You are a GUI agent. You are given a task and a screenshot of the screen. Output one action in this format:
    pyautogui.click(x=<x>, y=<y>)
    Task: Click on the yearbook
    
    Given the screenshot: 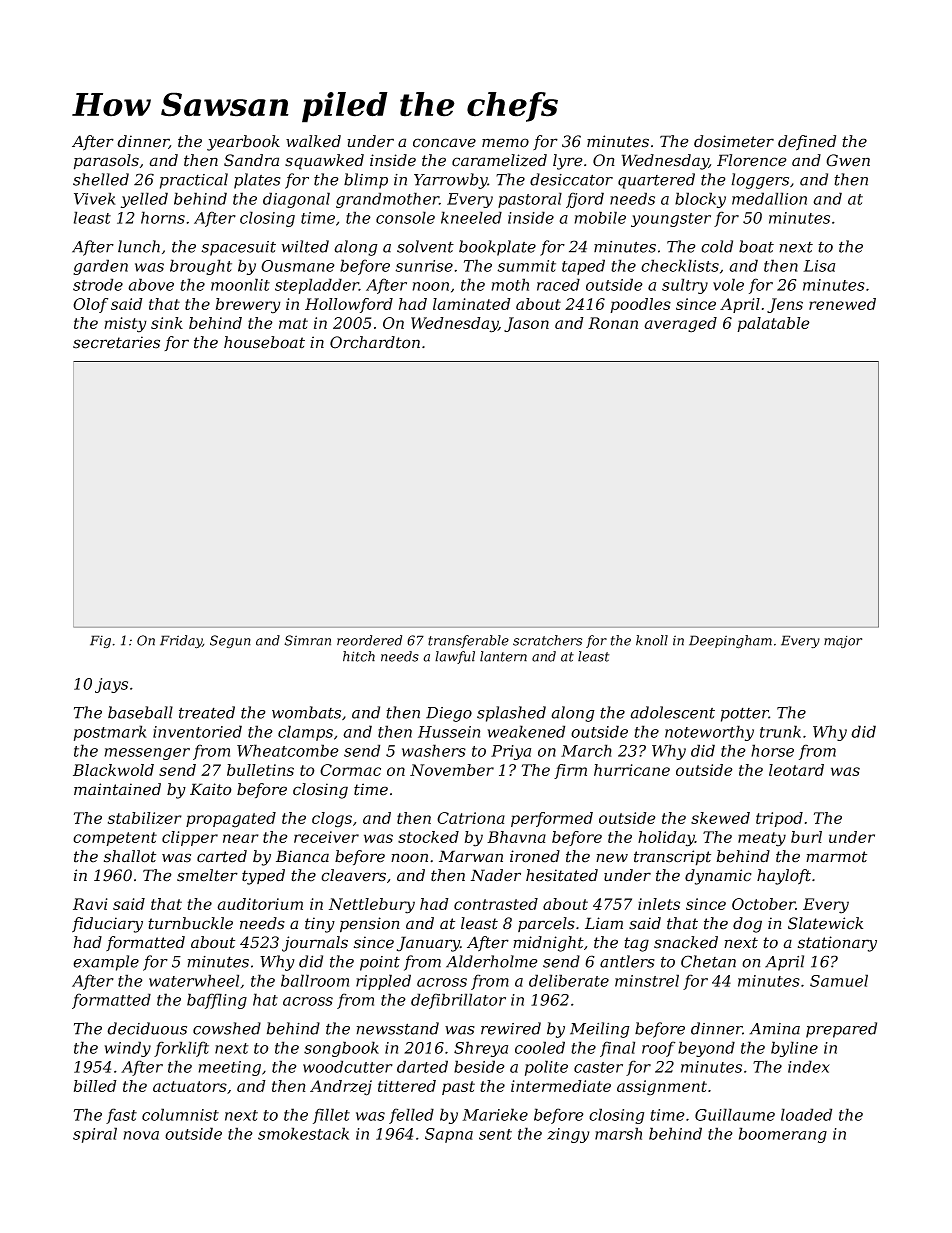 What is the action you would take?
    pyautogui.click(x=243, y=143)
